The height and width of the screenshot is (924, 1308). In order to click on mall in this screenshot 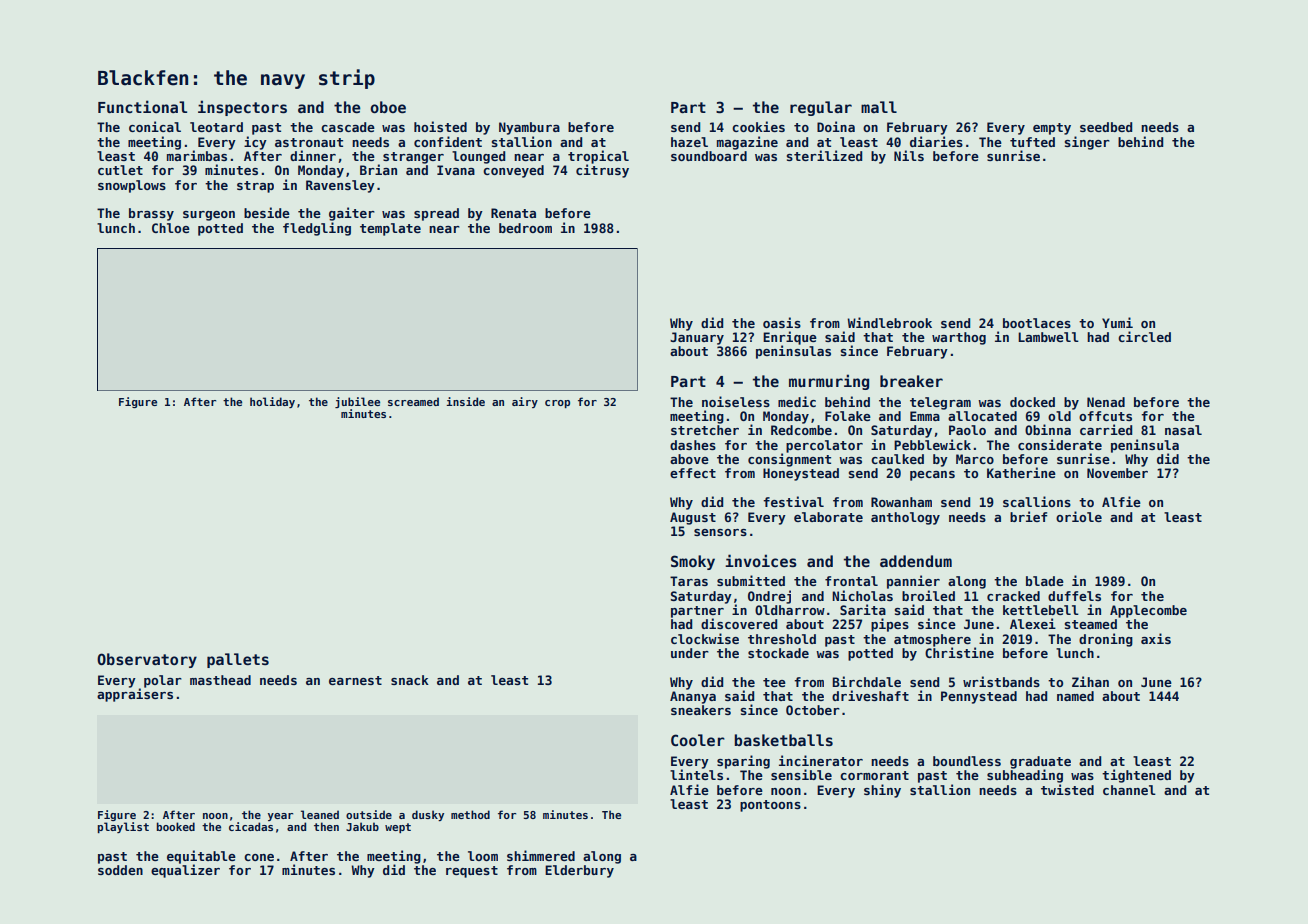, I will do `click(879, 107)`.
